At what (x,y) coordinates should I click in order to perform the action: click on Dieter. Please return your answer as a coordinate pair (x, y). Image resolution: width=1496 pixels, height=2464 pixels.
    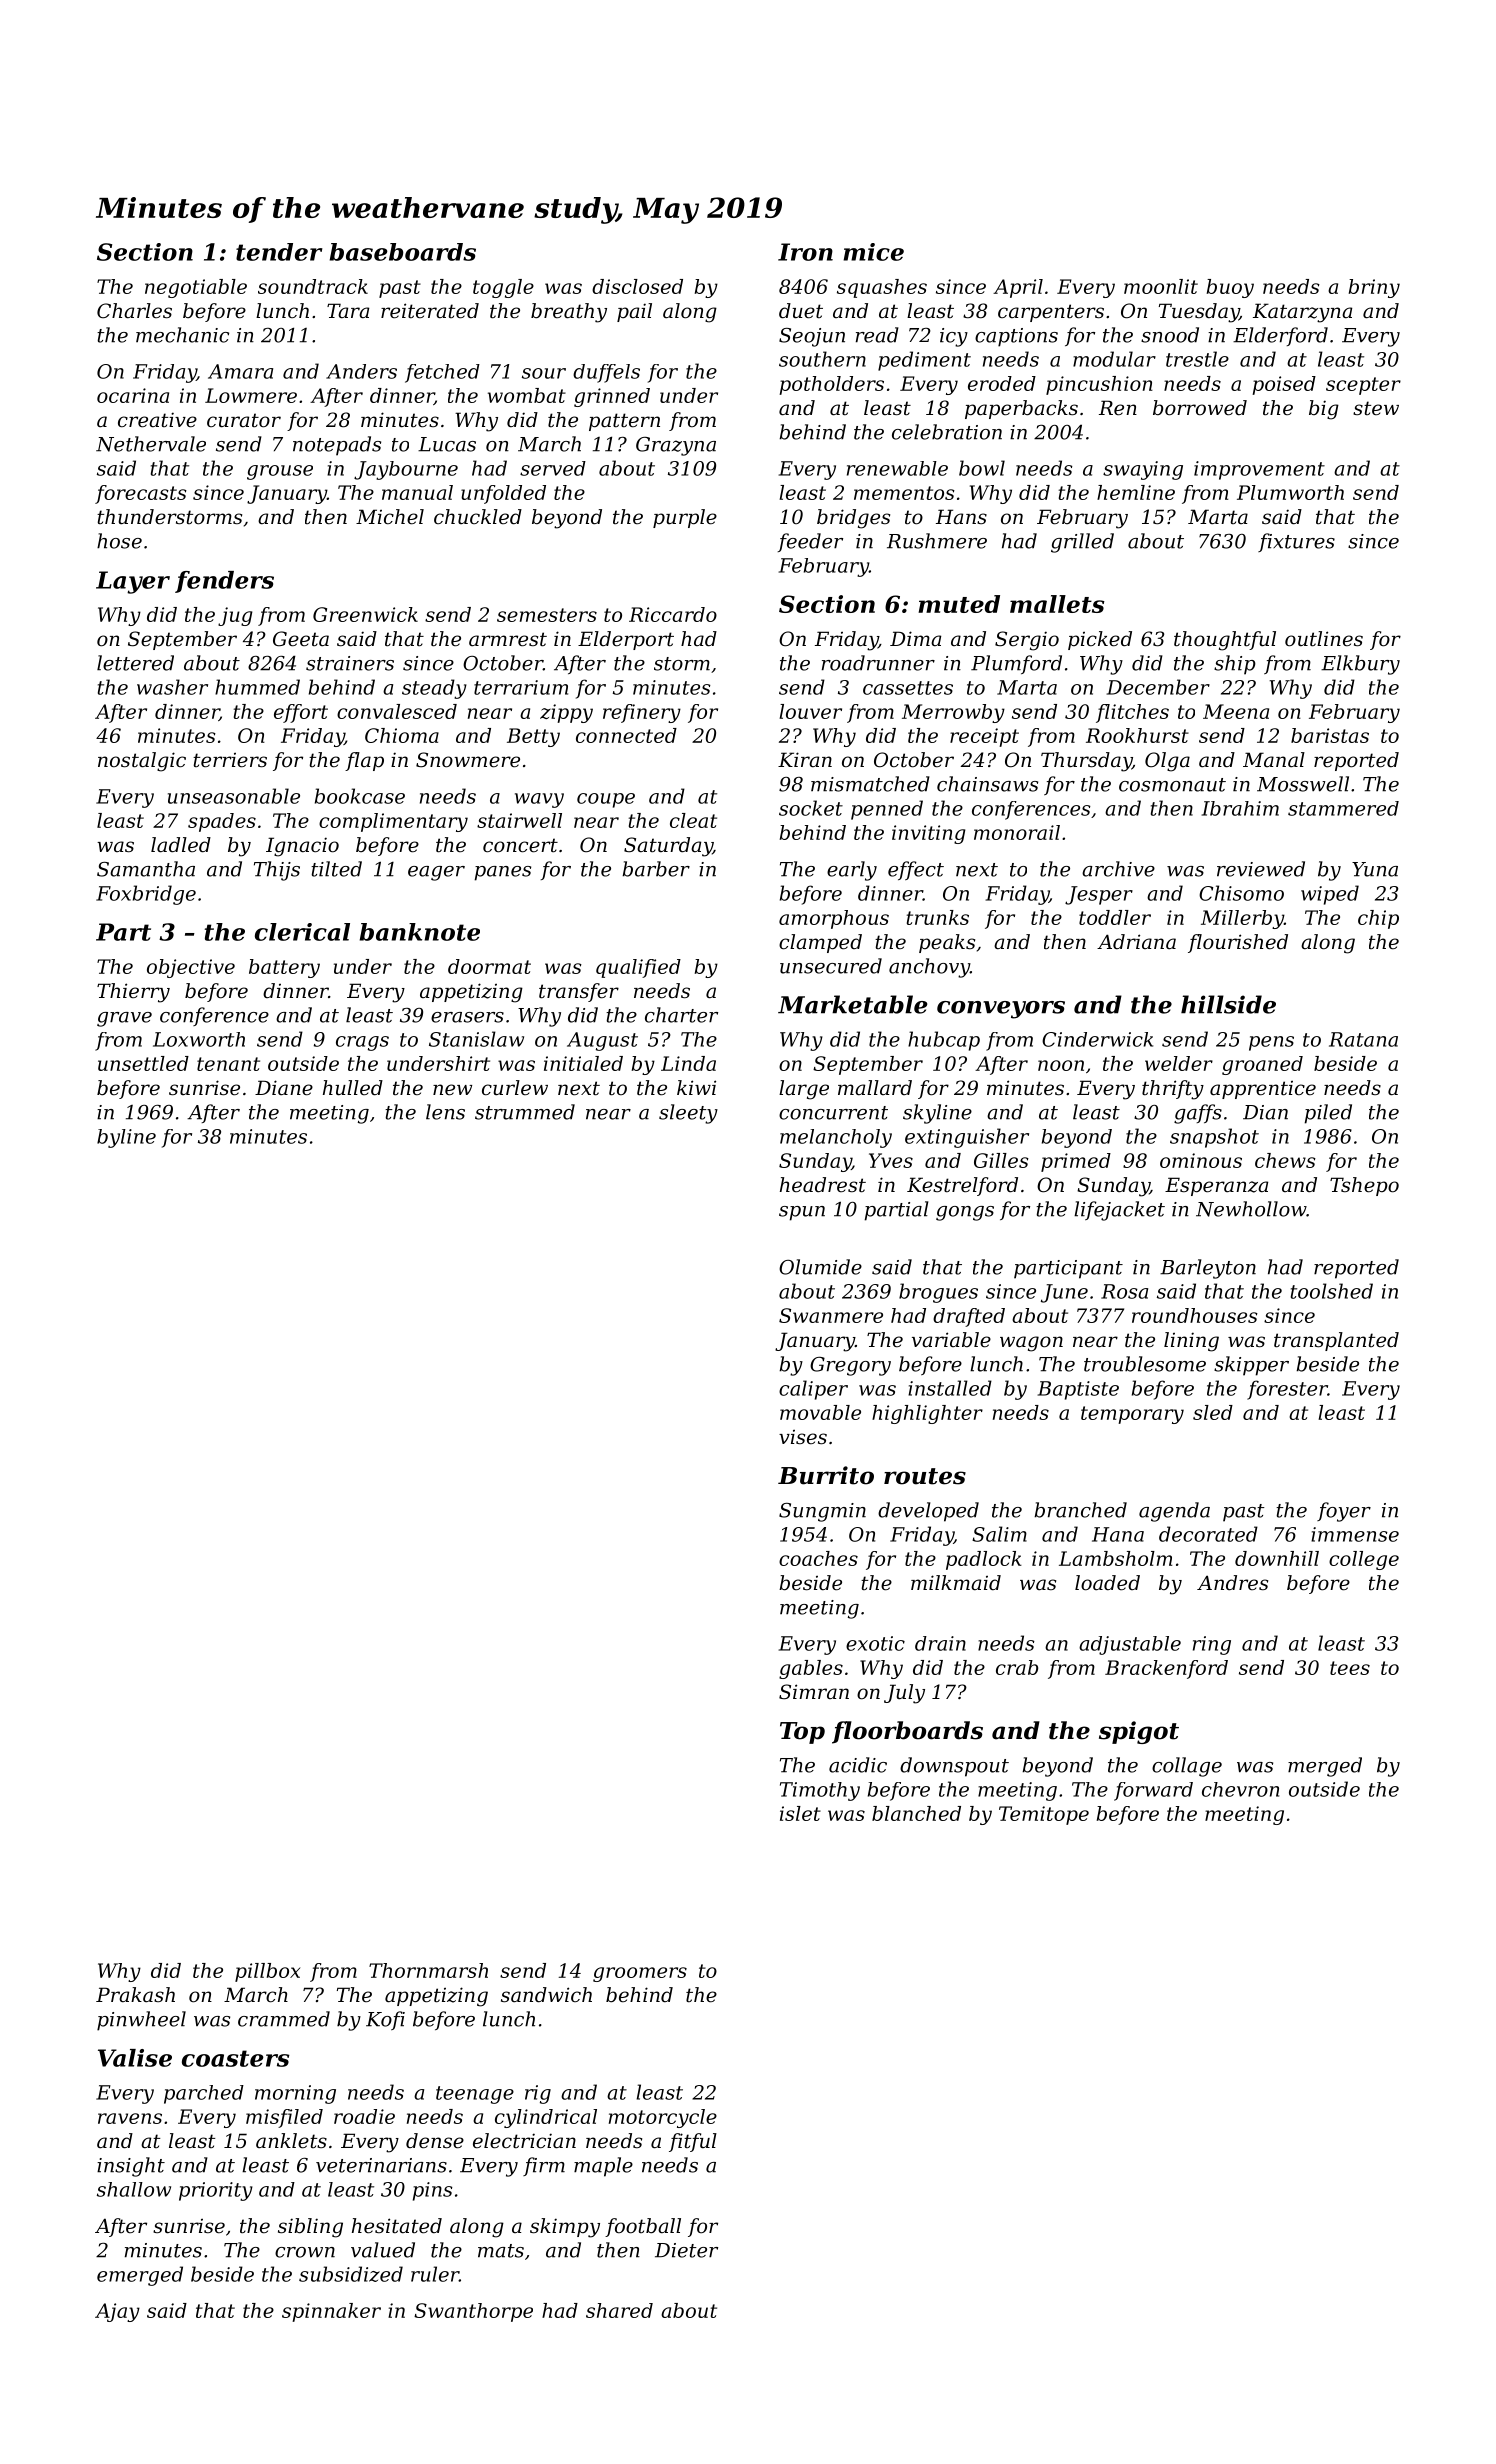
    Looking at the image, I should click on (686, 2250).
